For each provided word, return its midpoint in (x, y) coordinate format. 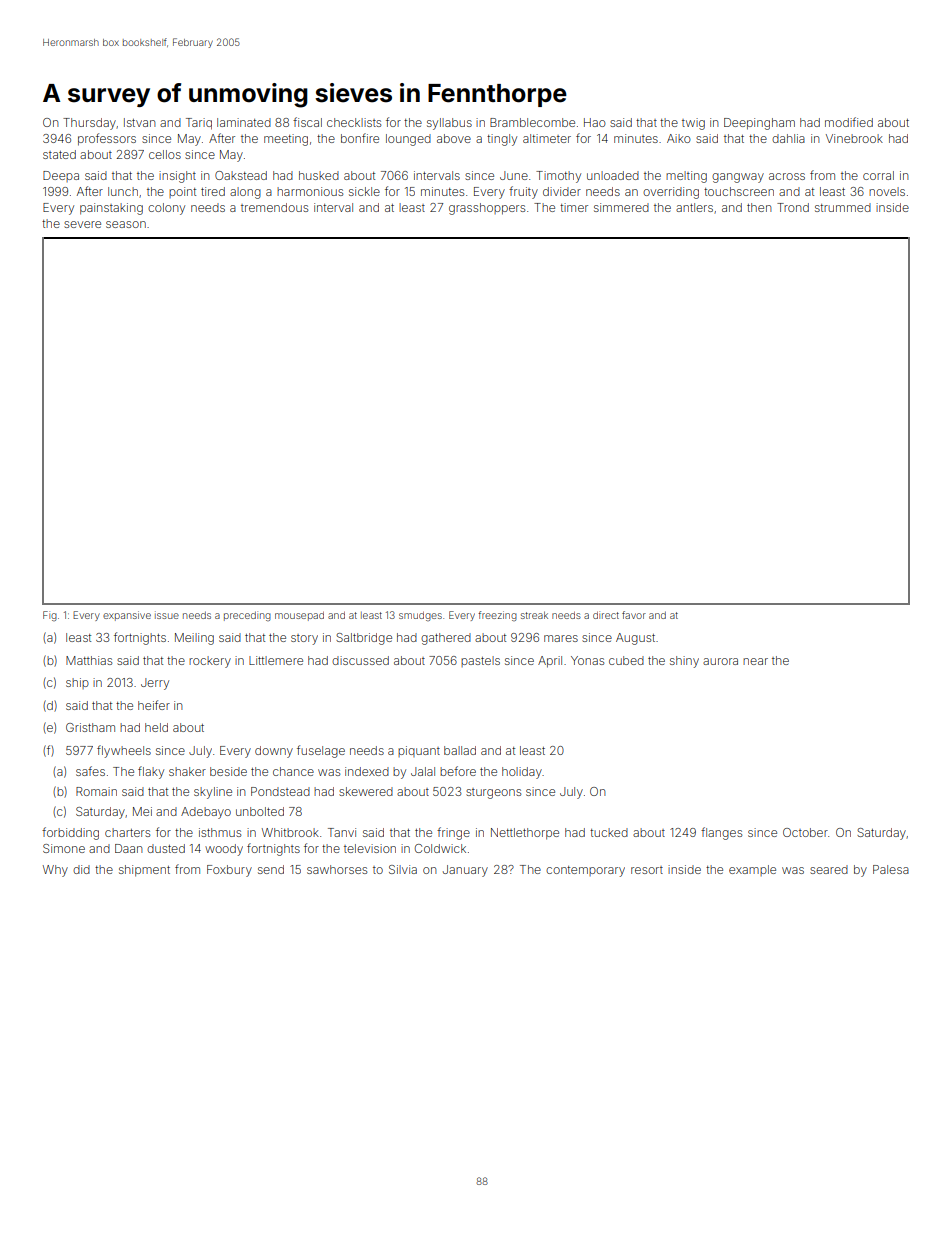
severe (82, 224)
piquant (419, 751)
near (755, 661)
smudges (420, 616)
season (126, 224)
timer (574, 207)
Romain (96, 791)
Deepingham (759, 124)
